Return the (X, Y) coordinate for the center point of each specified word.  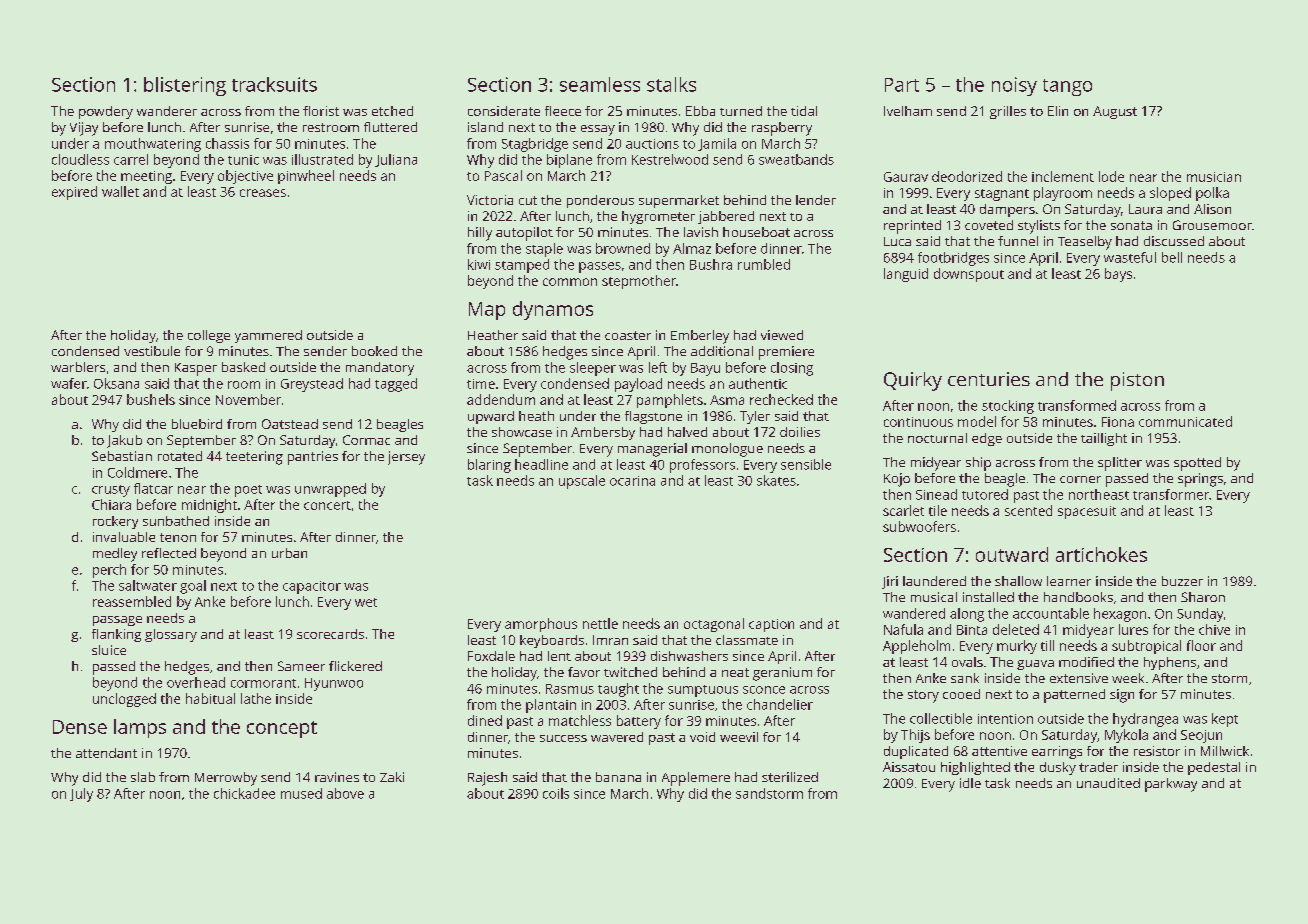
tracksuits (274, 84)
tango (1067, 87)
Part (902, 85)
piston (1137, 381)
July (81, 795)
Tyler (755, 417)
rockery (115, 522)
